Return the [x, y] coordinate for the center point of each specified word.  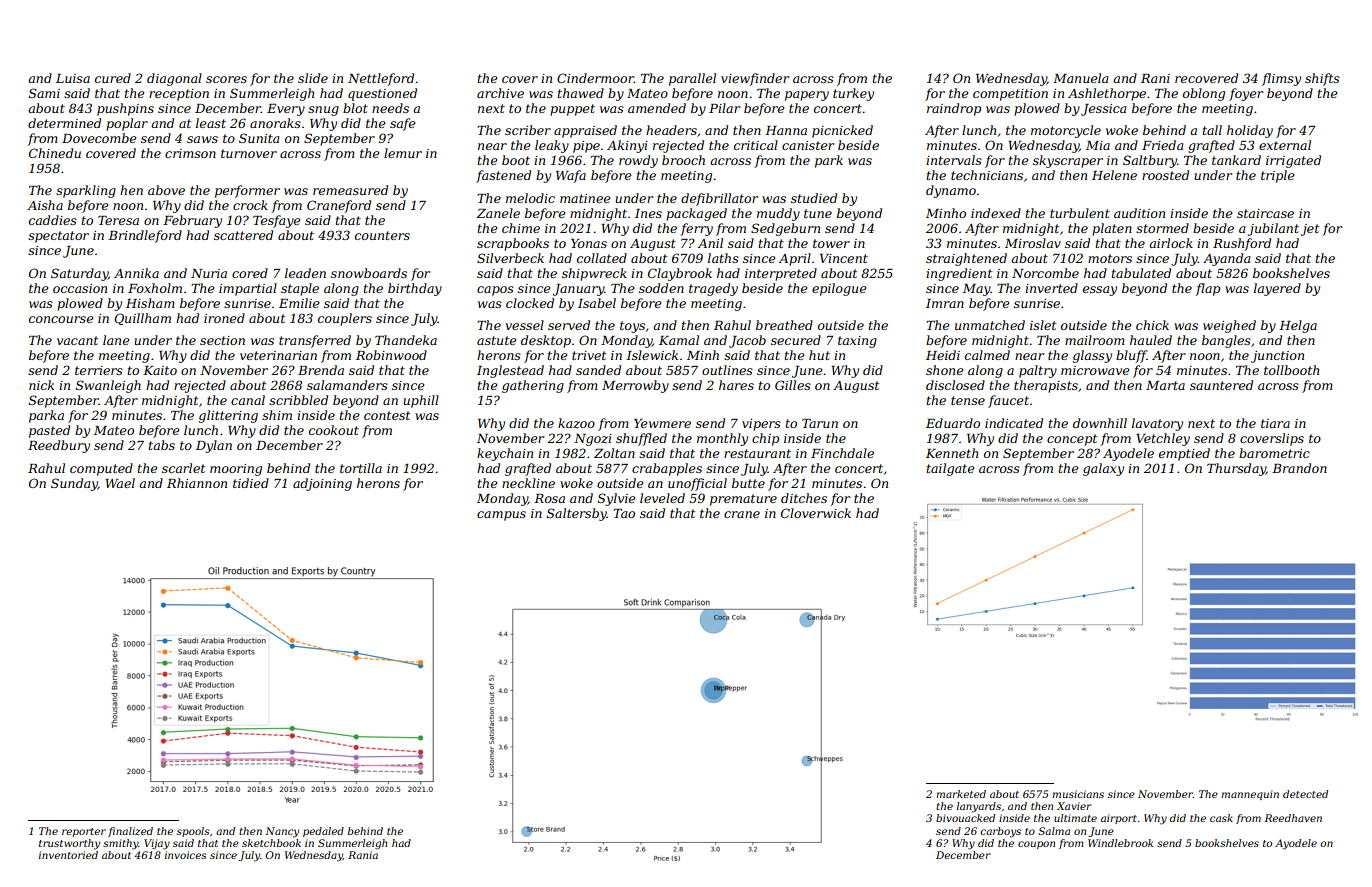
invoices [186, 855]
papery [807, 96]
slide [313, 78]
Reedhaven [1293, 818]
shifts [1322, 79]
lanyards [979, 807]
